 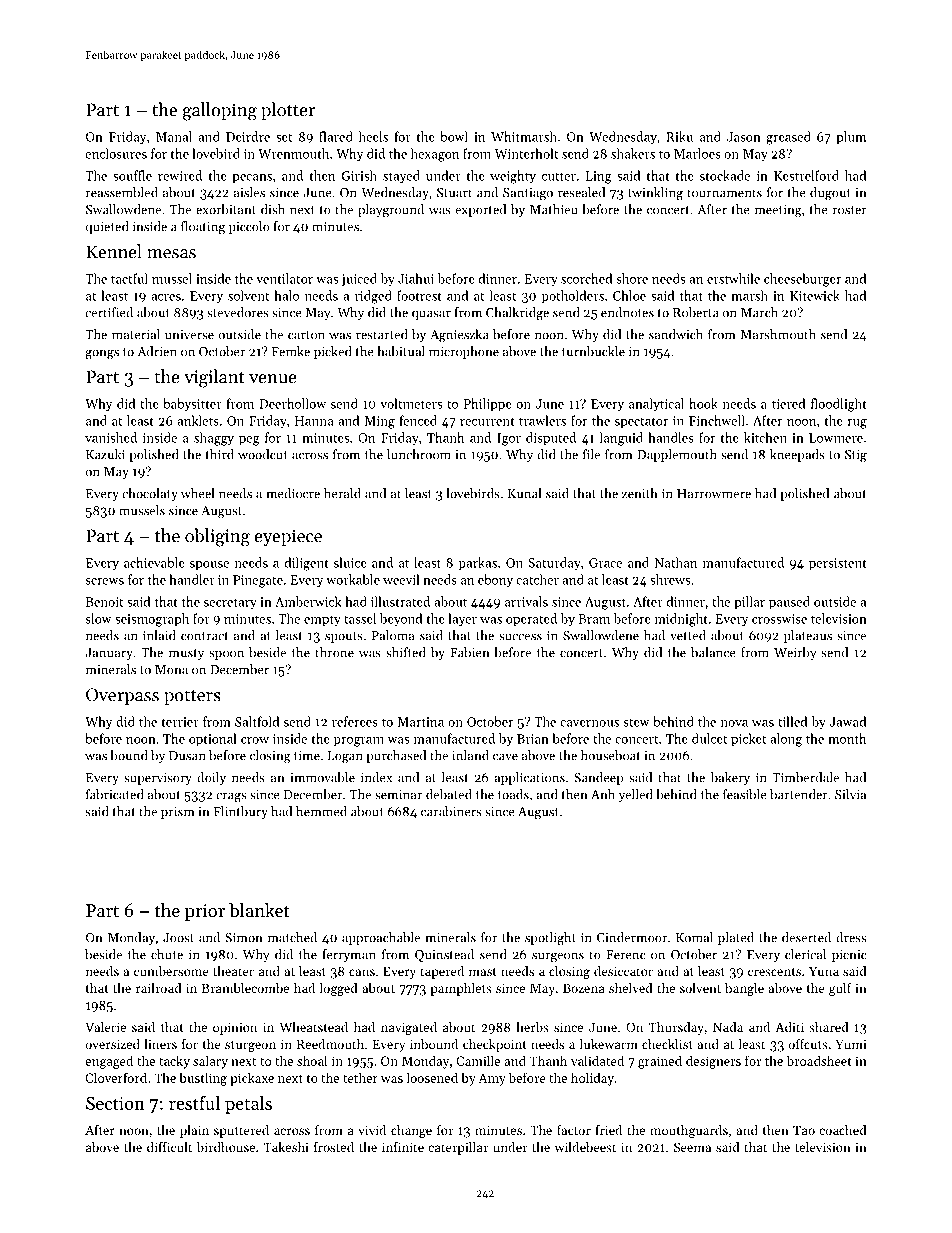 I want to click on turnbuckle, so click(x=593, y=351).
